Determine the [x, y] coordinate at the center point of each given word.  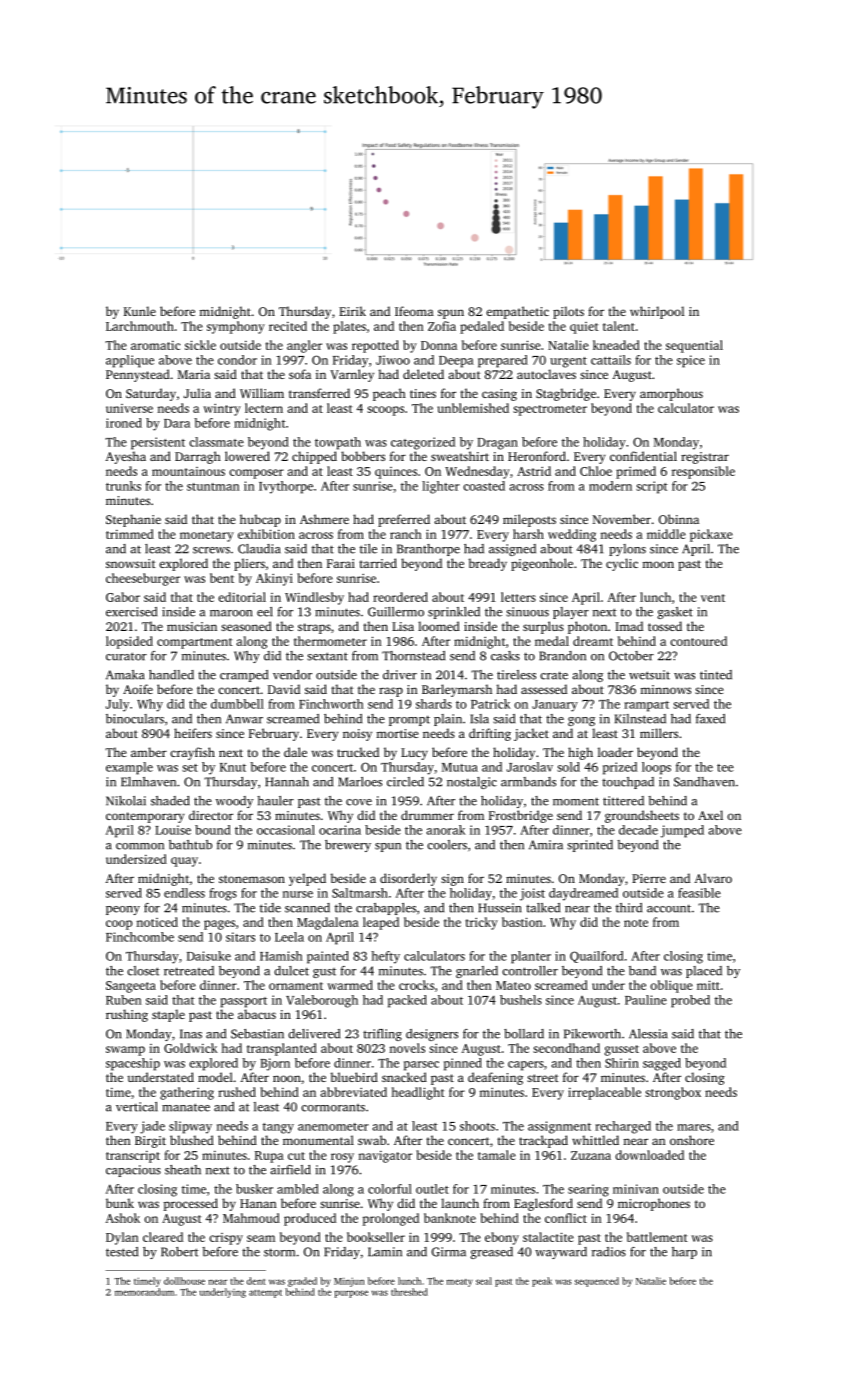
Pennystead [138, 375]
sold [568, 767]
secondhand [566, 1048]
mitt [708, 985]
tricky [482, 923]
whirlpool [657, 312]
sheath [183, 1170]
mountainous [188, 471]
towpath [338, 443]
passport [244, 1002]
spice [691, 361]
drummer [427, 815]
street [543, 1078]
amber [149, 752]
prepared [503, 361]
